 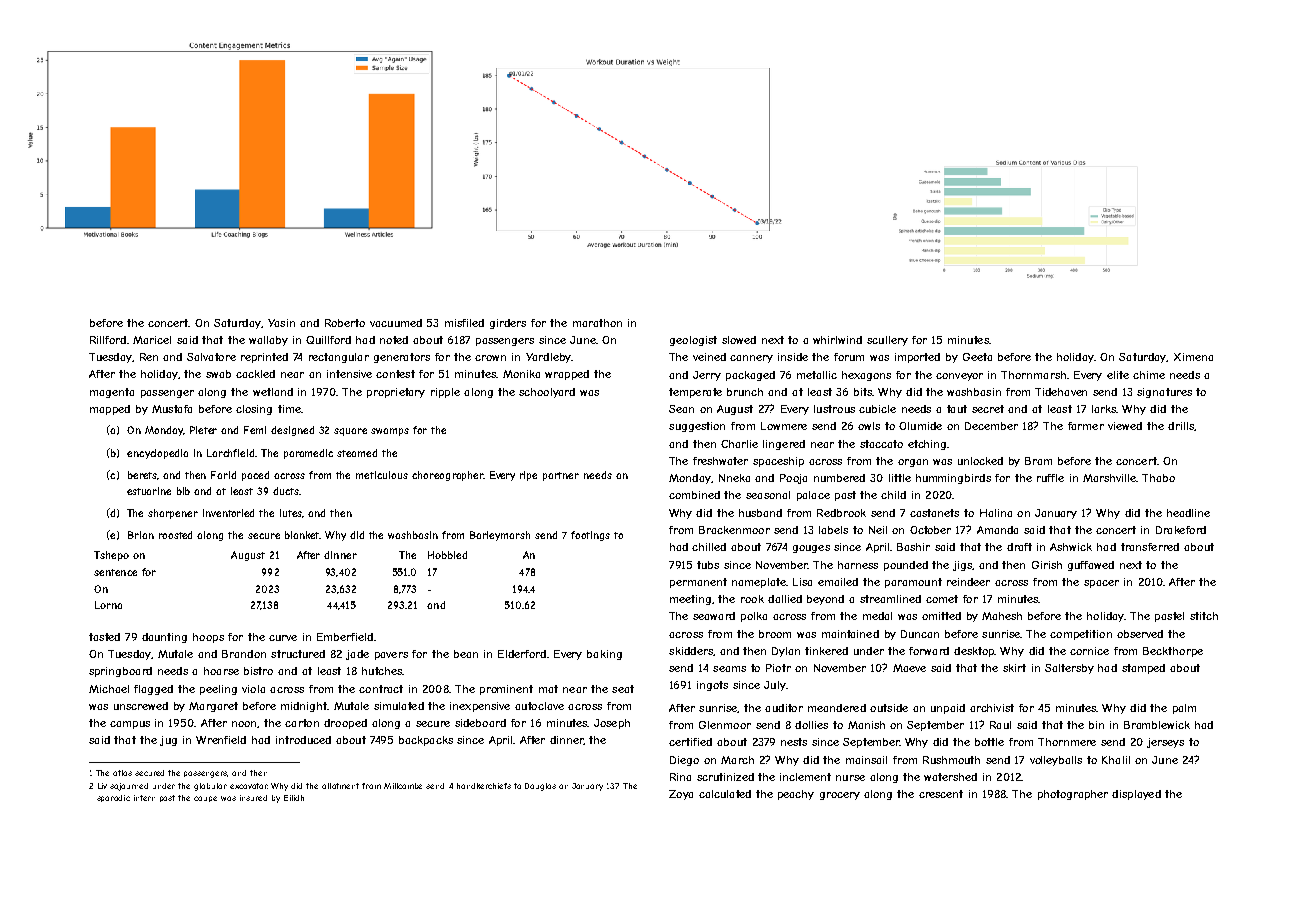 What do you see at coordinates (484, 786) in the document?
I see `handkerchiefs` at bounding box center [484, 786].
